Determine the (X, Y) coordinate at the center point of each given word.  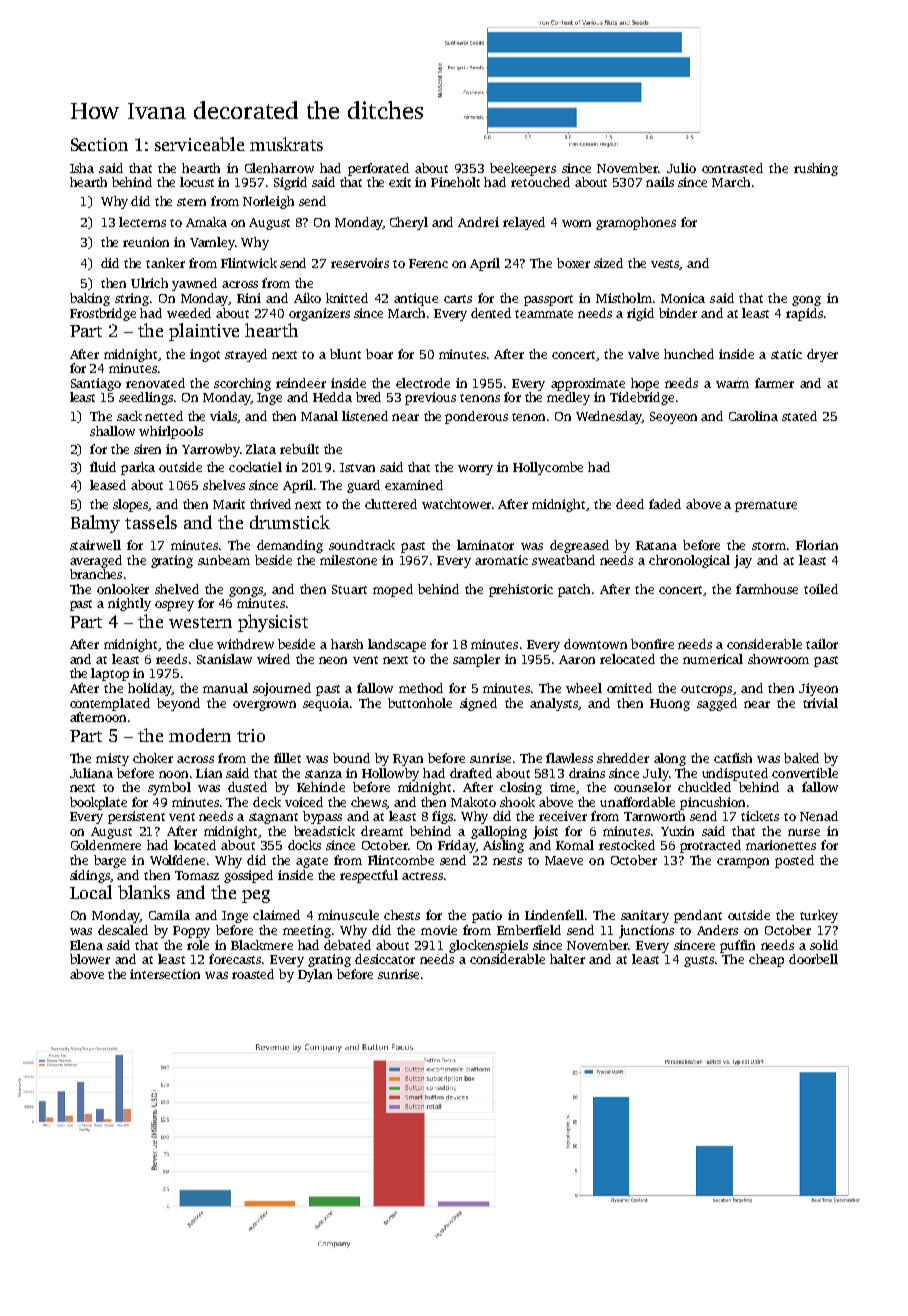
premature (766, 506)
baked (801, 758)
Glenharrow (279, 168)
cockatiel (255, 467)
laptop (110, 674)
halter (567, 959)
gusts (699, 961)
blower (90, 959)
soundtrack (362, 545)
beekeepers (523, 169)
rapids (804, 314)
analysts (554, 704)
